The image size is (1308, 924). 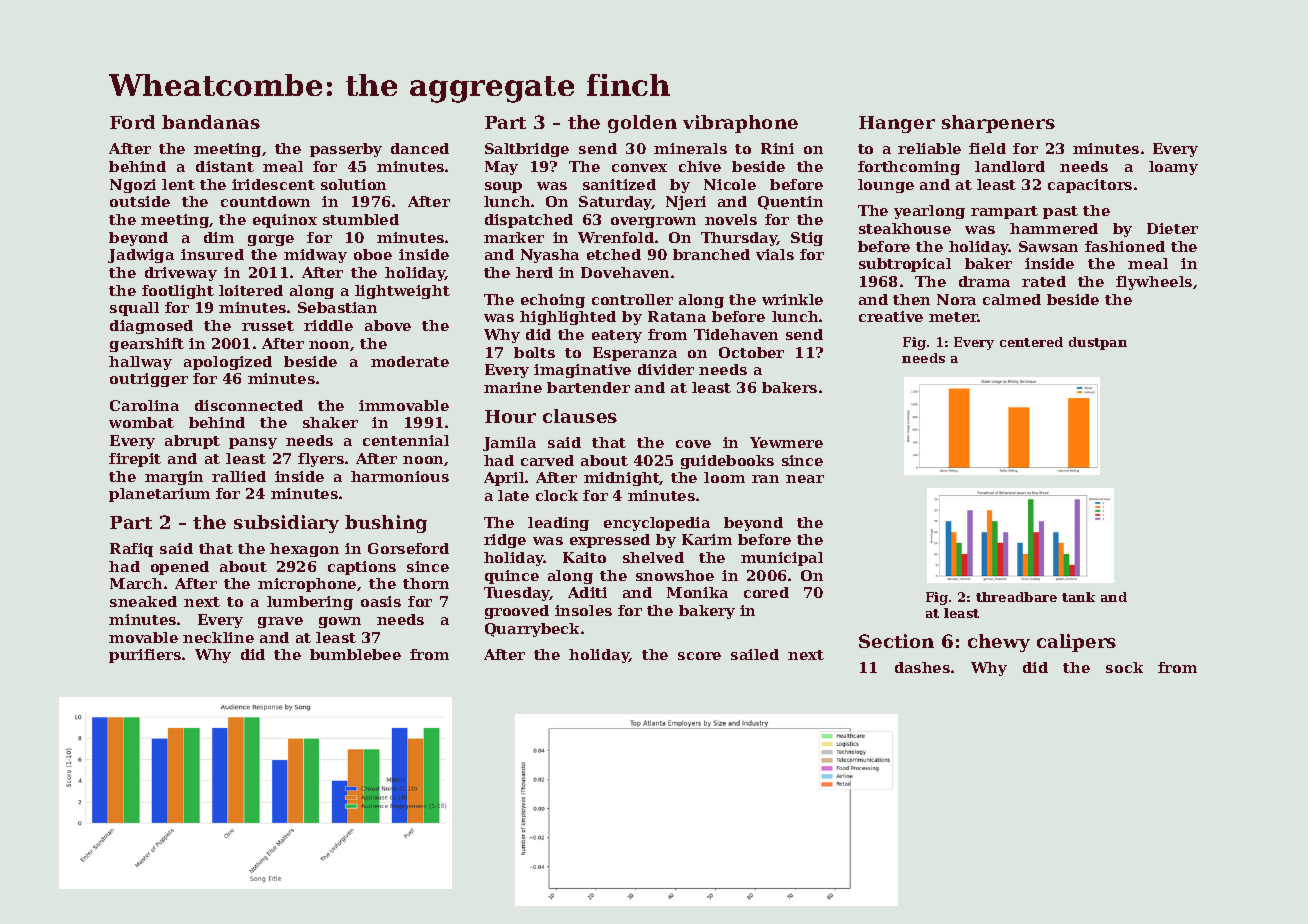 What do you see at coordinates (1098, 343) in the screenshot?
I see `dustpan` at bounding box center [1098, 343].
